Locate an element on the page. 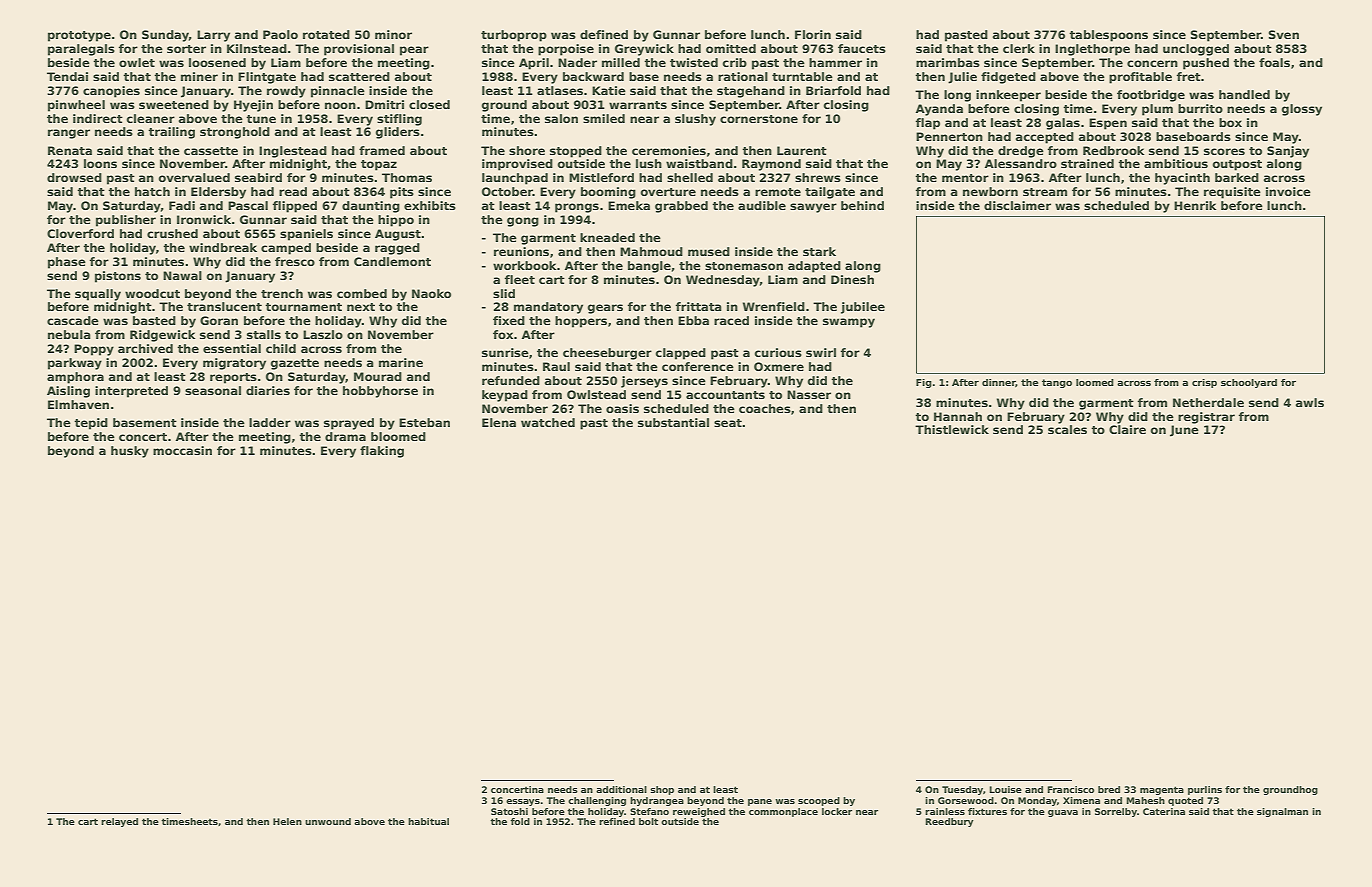  frittata is located at coordinates (699, 306).
